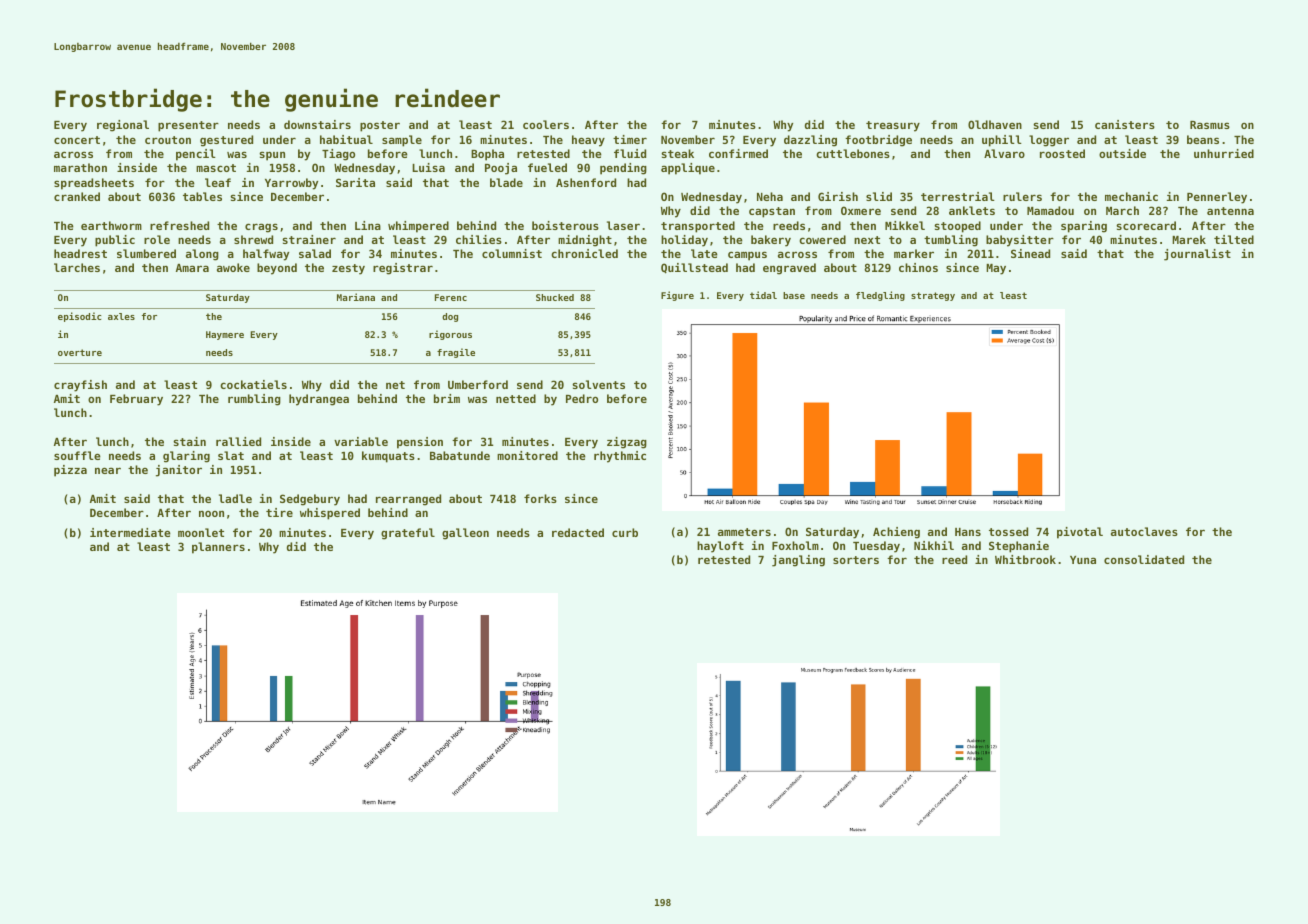 This document has height=924, width=1308. Describe the element at coordinates (620, 457) in the document. I see `rhythmic` at that location.
